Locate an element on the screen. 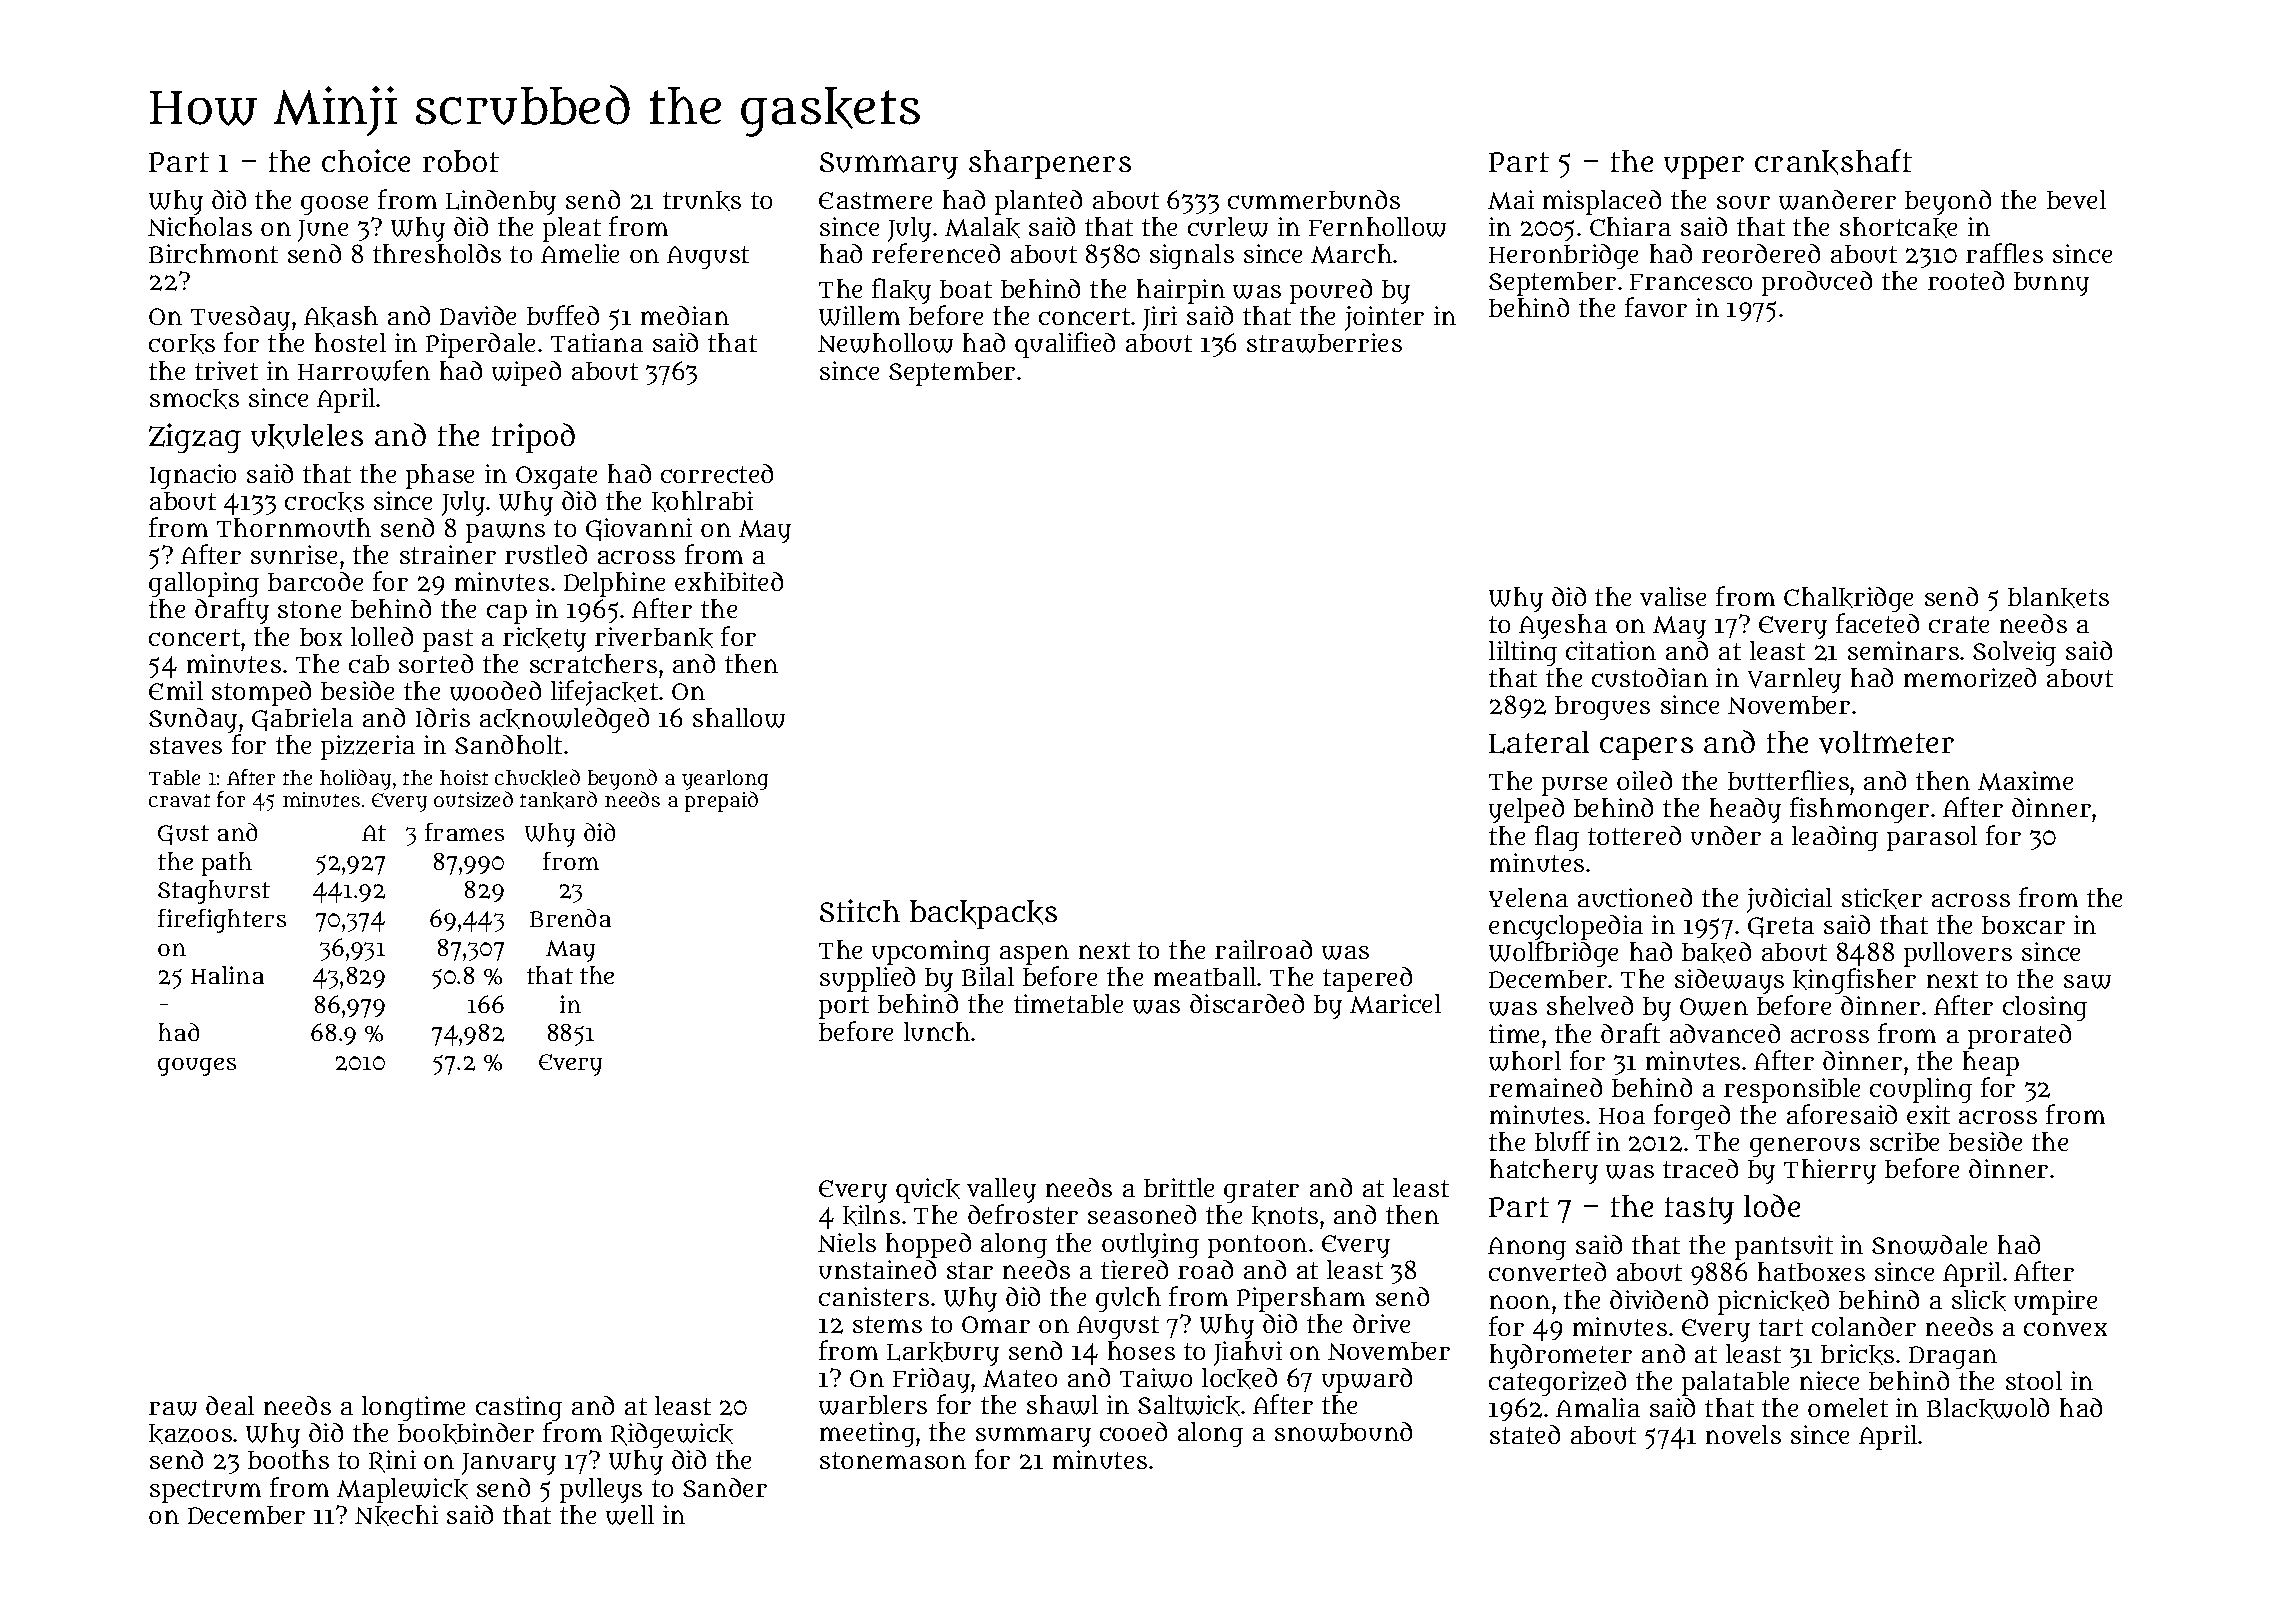  blankets is located at coordinates (2058, 597).
